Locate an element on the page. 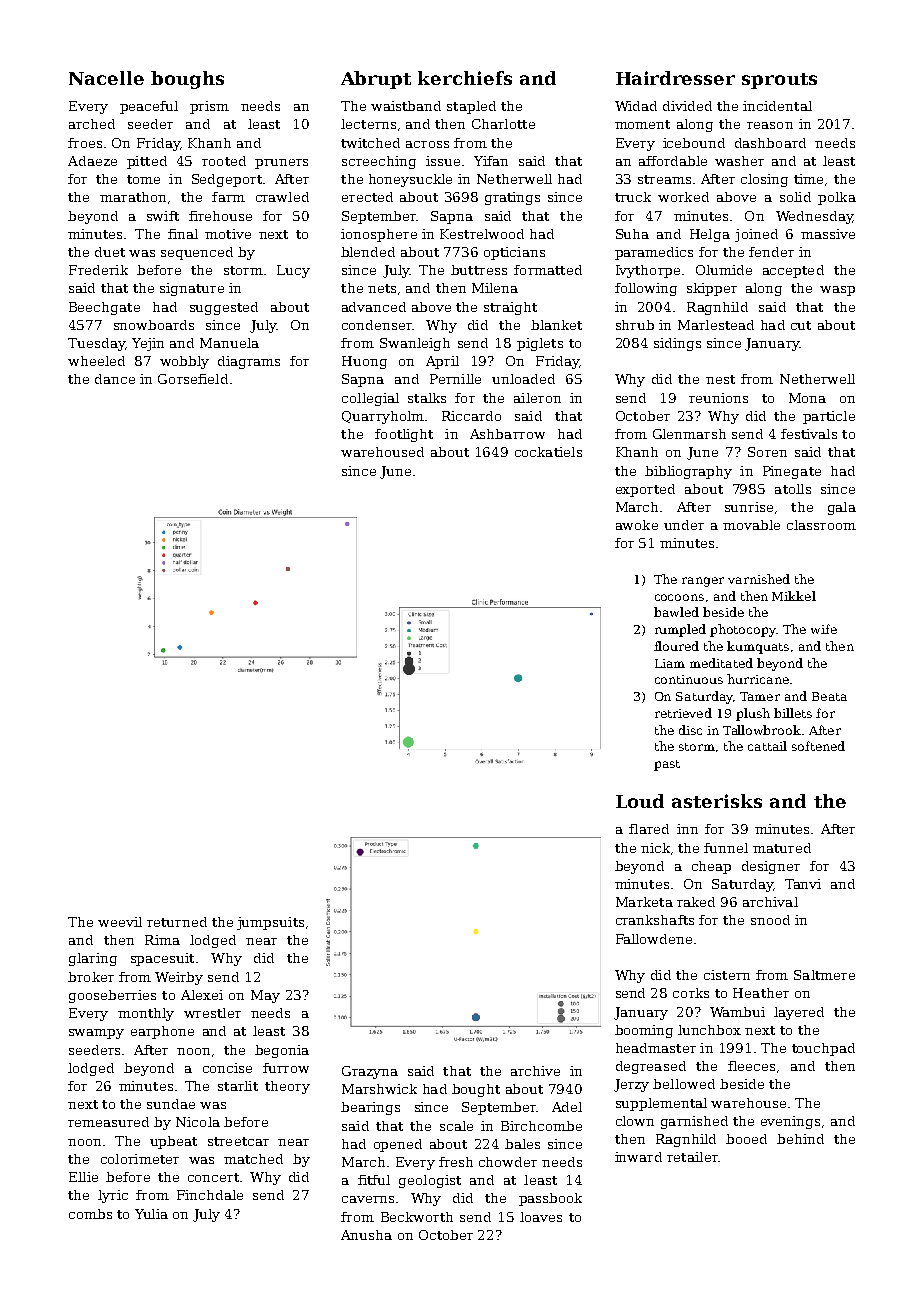 Image resolution: width=924 pixels, height=1308 pixels. asterisks is located at coordinates (717, 801).
